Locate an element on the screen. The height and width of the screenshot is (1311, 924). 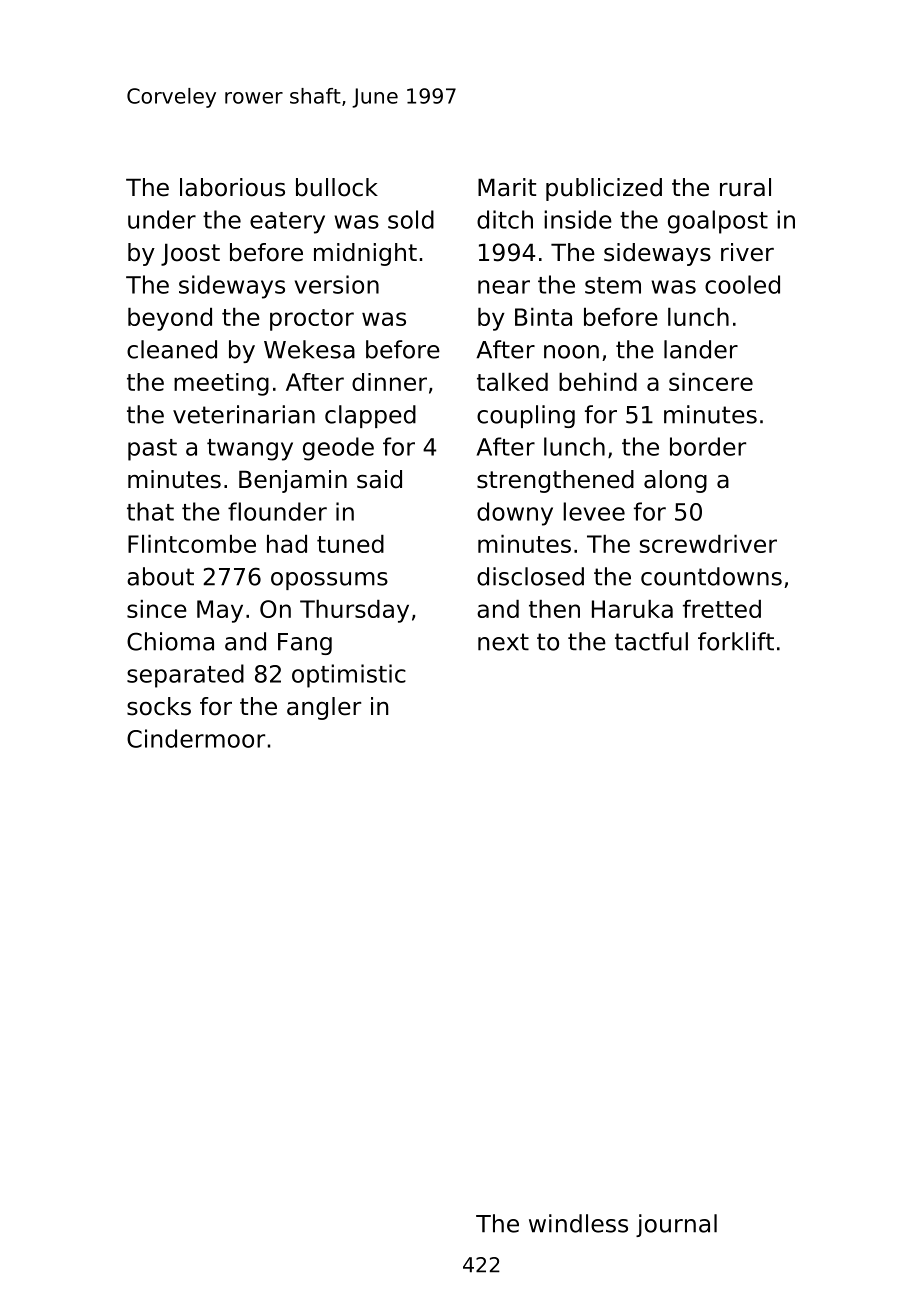
windless is located at coordinates (578, 1223).
